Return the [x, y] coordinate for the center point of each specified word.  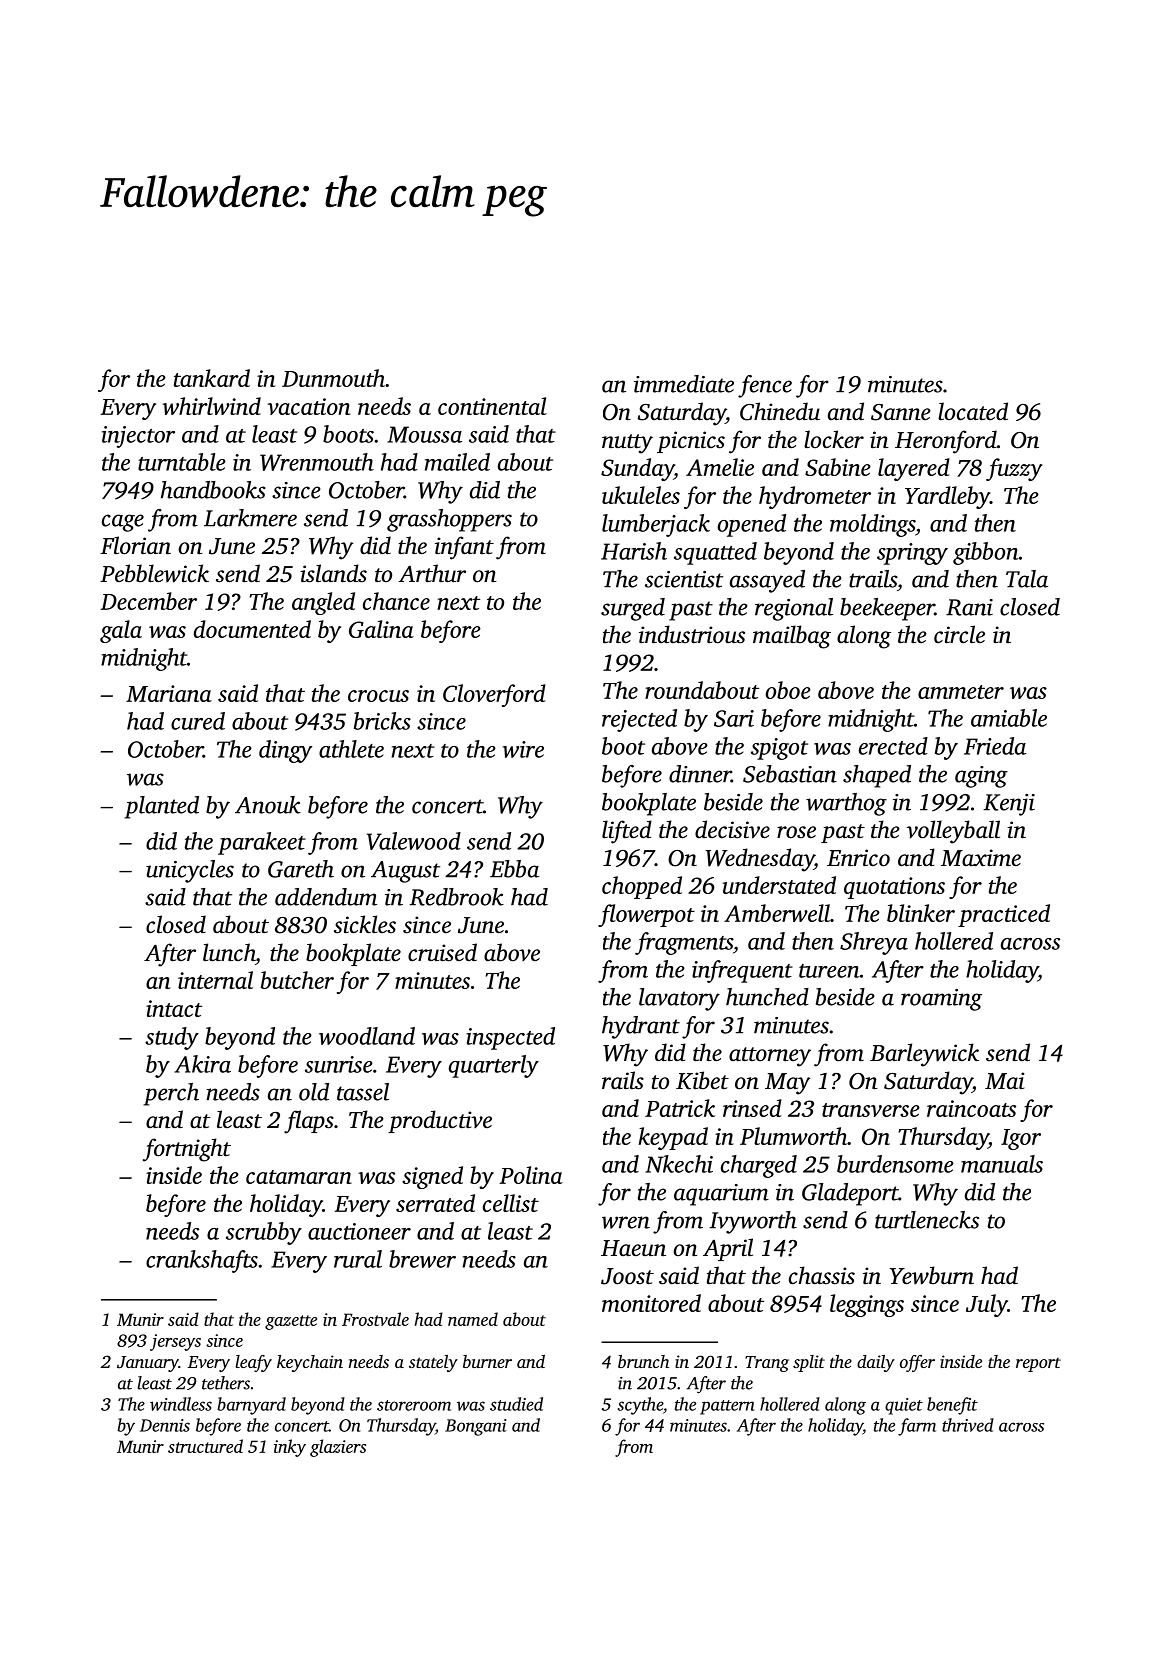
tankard [212, 378]
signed [432, 1177]
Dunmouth [333, 378]
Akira [202, 1064]
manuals [1002, 1164]
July [987, 1305]
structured [205, 1446]
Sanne [901, 412]
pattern [727, 1407]
